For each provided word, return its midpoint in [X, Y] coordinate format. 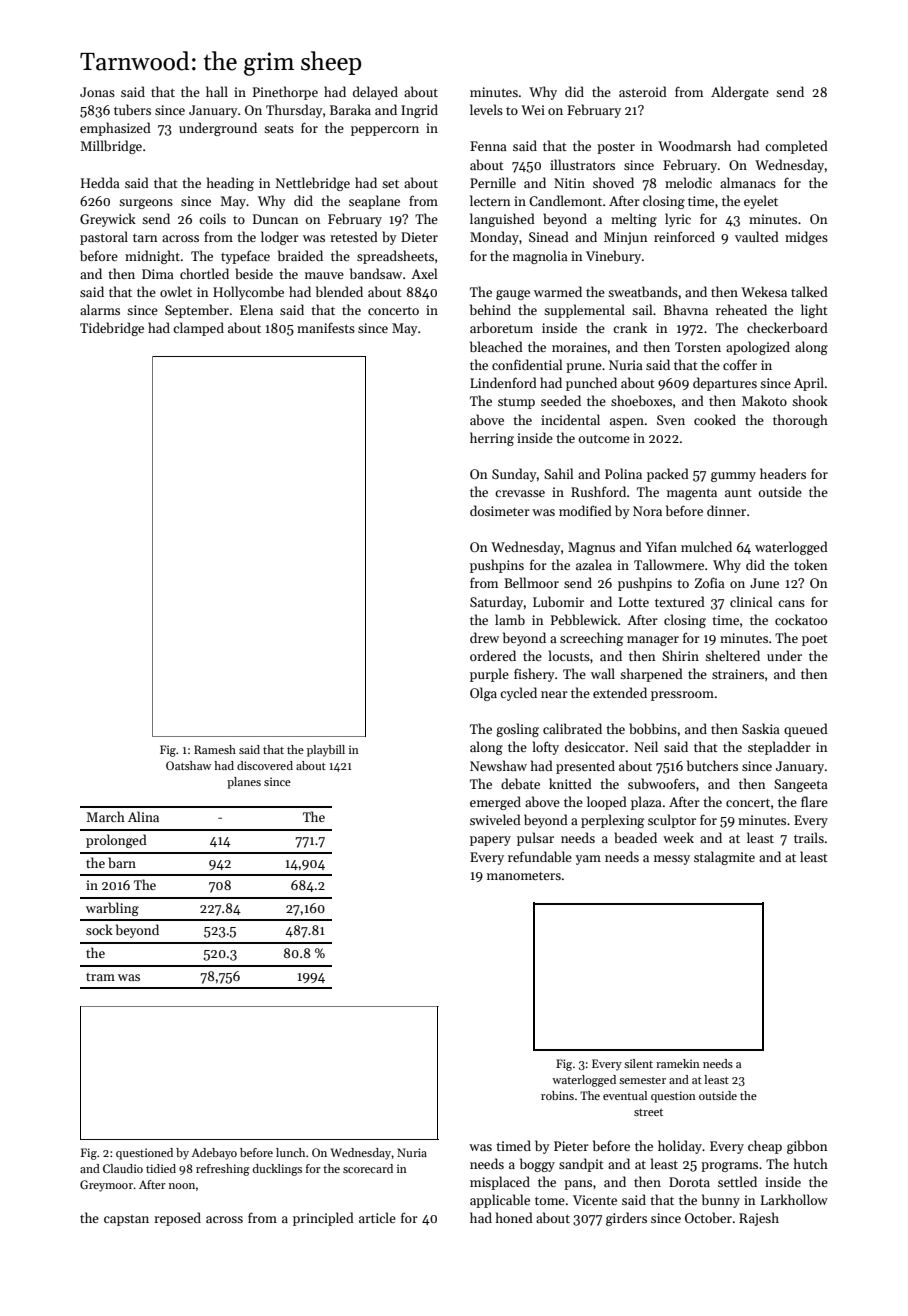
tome [550, 1201]
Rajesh [759, 1219]
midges [806, 238]
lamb [510, 619]
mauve [324, 275]
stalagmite [724, 858]
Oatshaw [188, 765]
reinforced [684, 236]
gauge [513, 295]
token [811, 564]
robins [557, 1095]
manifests [326, 327]
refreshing [223, 1170]
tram [100, 977]
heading [230, 184]
